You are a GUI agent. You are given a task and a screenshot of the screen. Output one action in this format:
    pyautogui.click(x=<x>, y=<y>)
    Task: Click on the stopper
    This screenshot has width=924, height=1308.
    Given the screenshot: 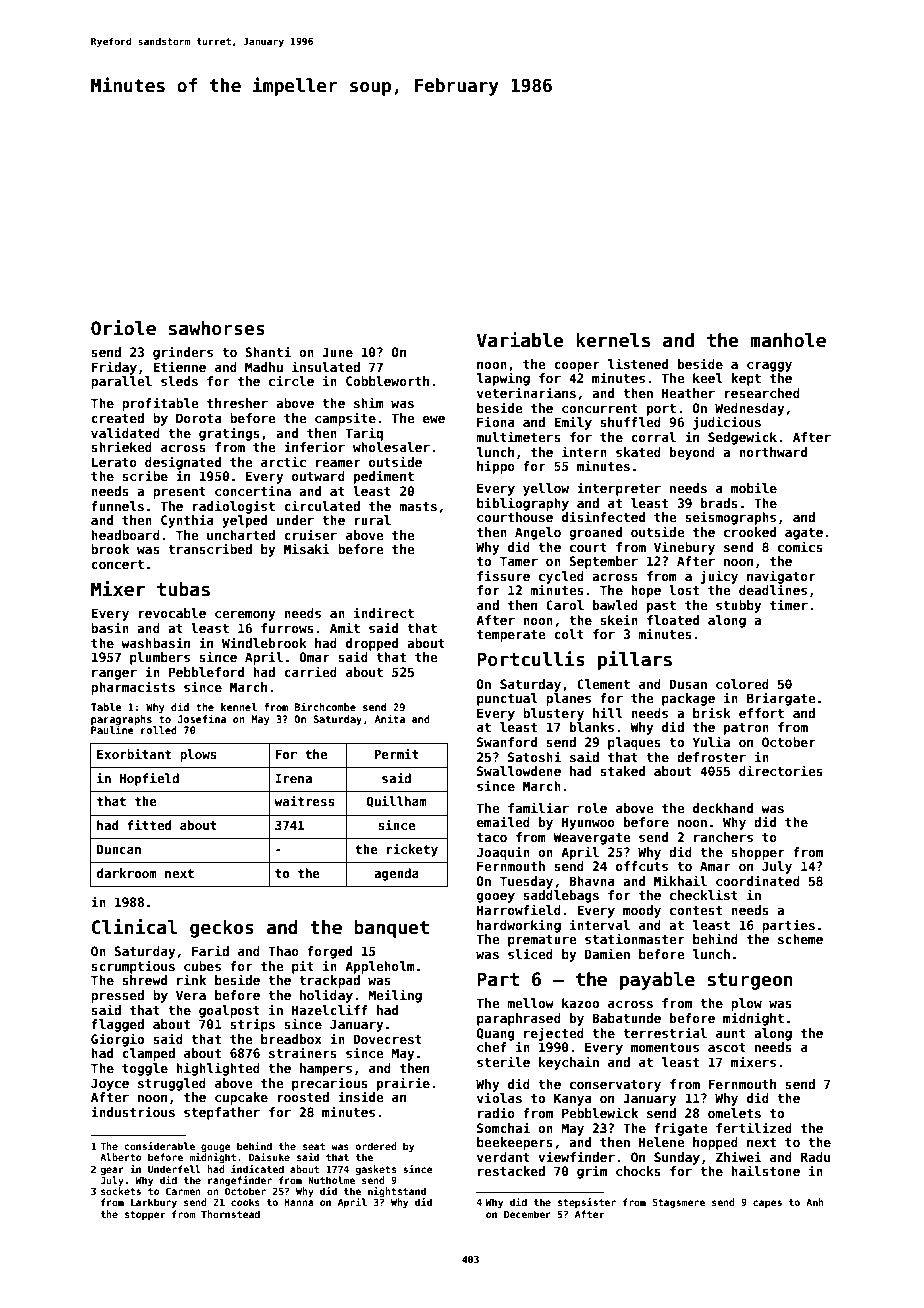 What is the action you would take?
    pyautogui.click(x=145, y=1215)
